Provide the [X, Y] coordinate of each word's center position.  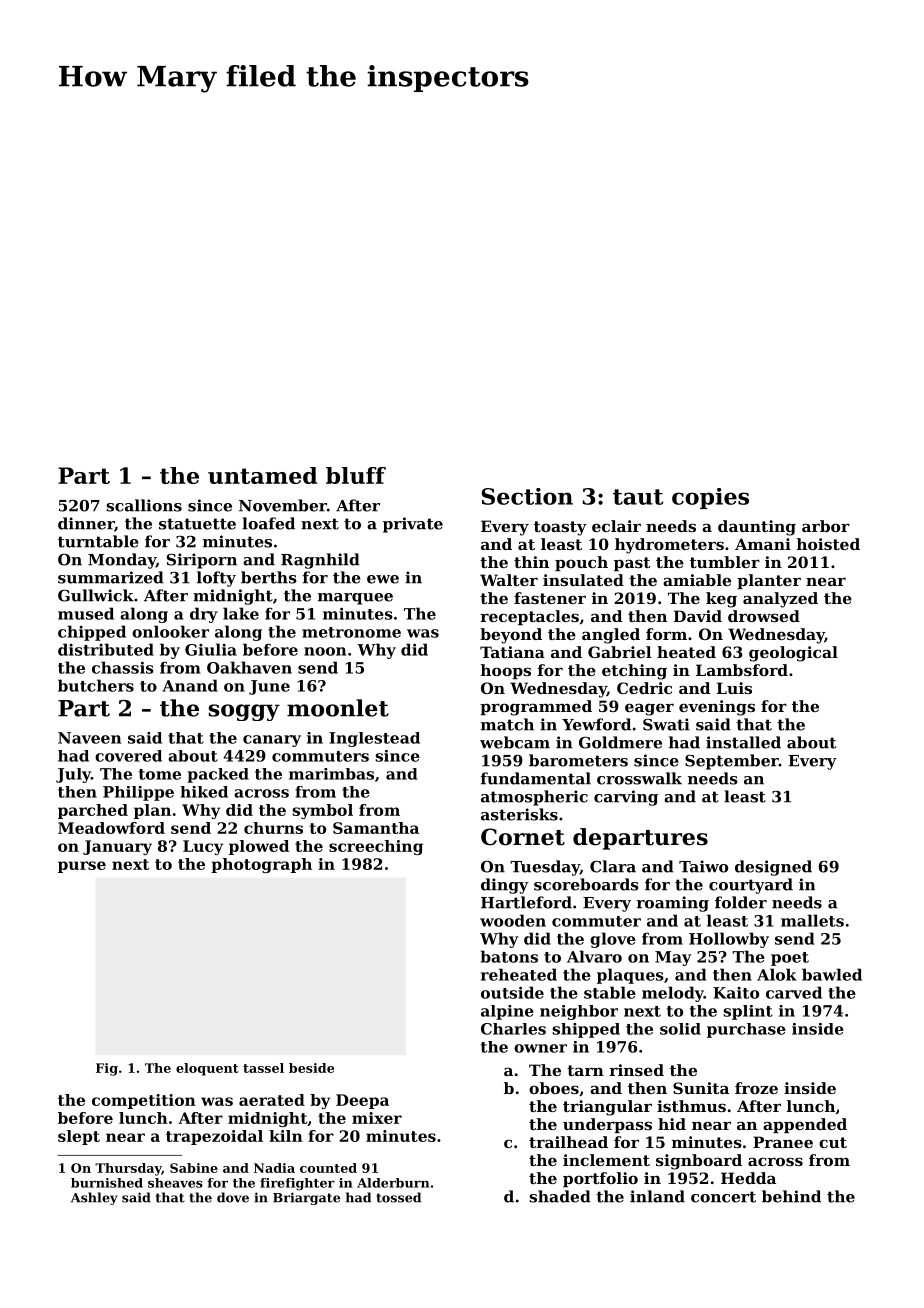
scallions [144, 505]
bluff [356, 475]
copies [710, 498]
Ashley [94, 1198]
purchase [746, 1030]
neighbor [579, 1012]
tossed [398, 1197]
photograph [261, 865]
